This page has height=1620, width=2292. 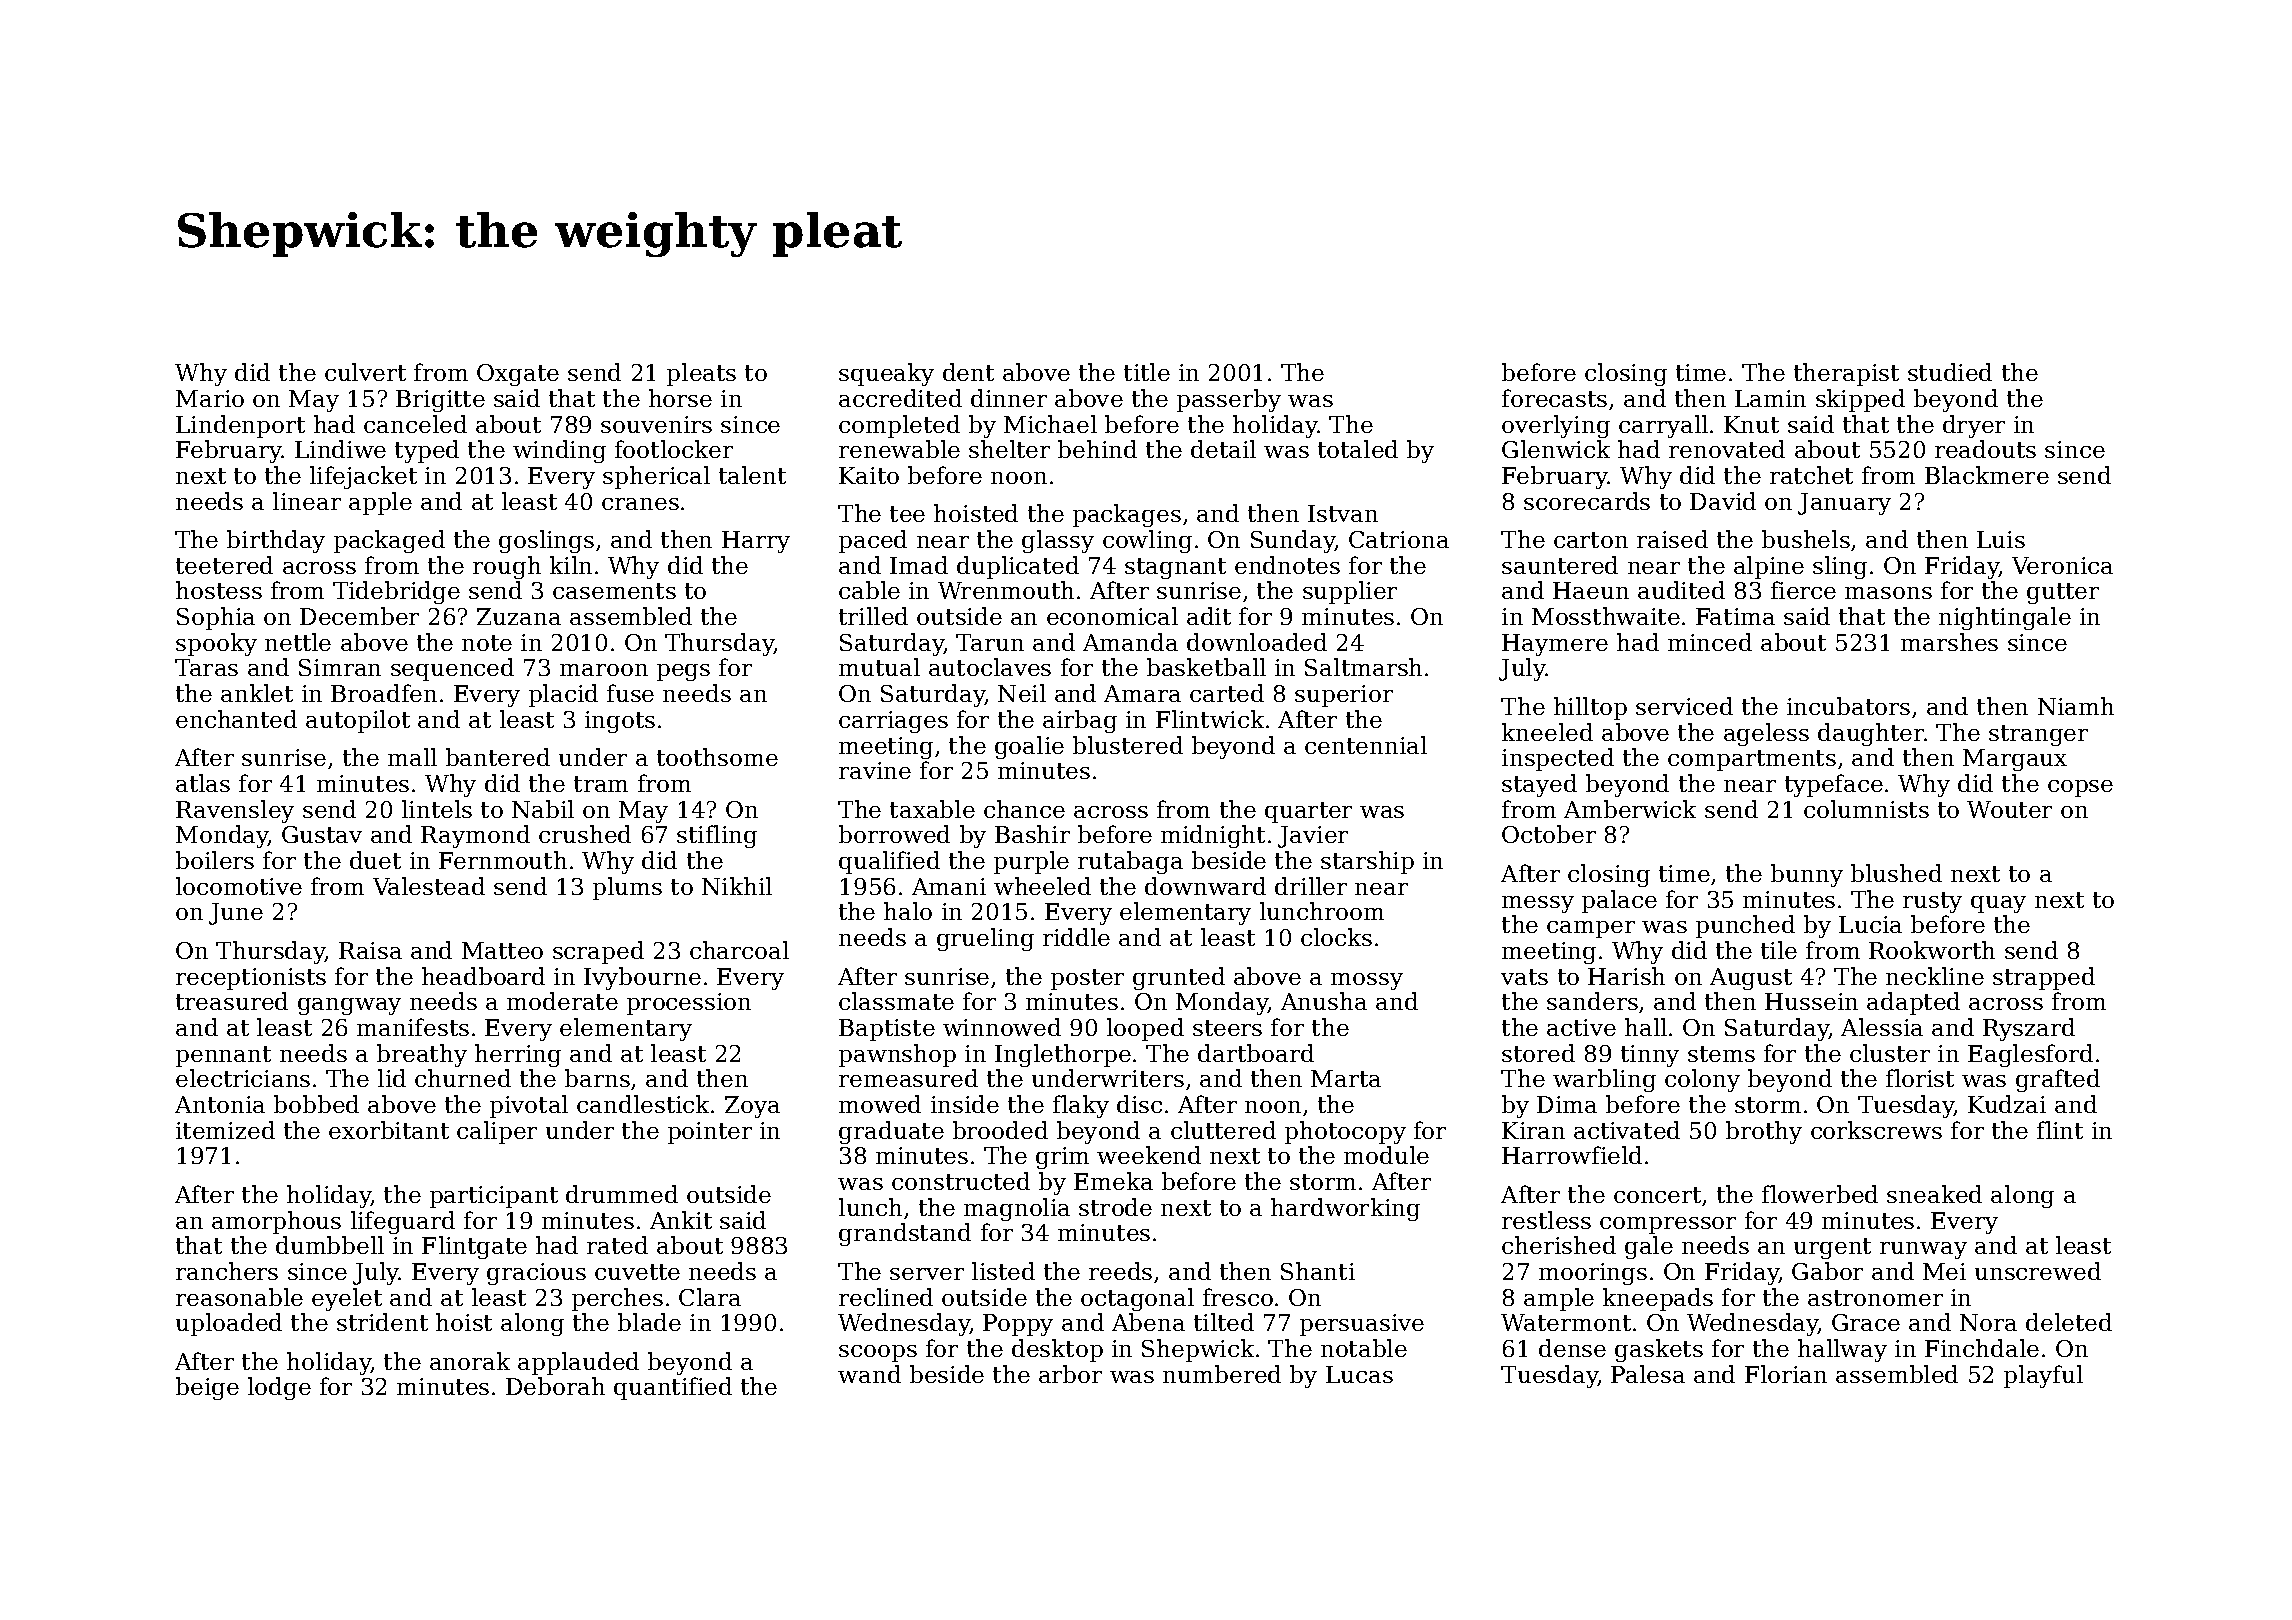 What do you see at coordinates (1786, 1374) in the page?
I see `Florian` at bounding box center [1786, 1374].
